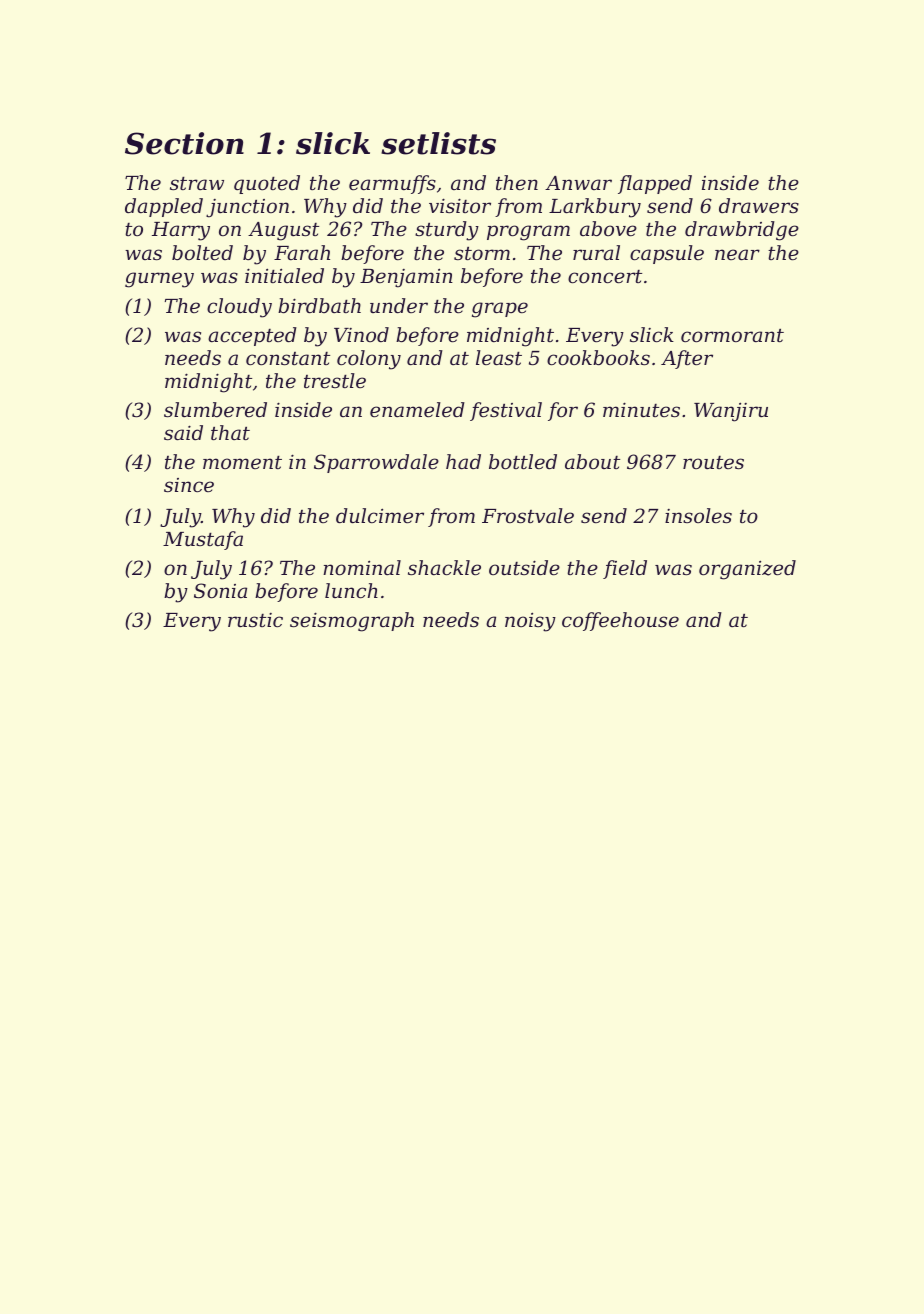 The width and height of the page is (924, 1314). Describe the element at coordinates (655, 184) in the page. I see `flapped` at that location.
